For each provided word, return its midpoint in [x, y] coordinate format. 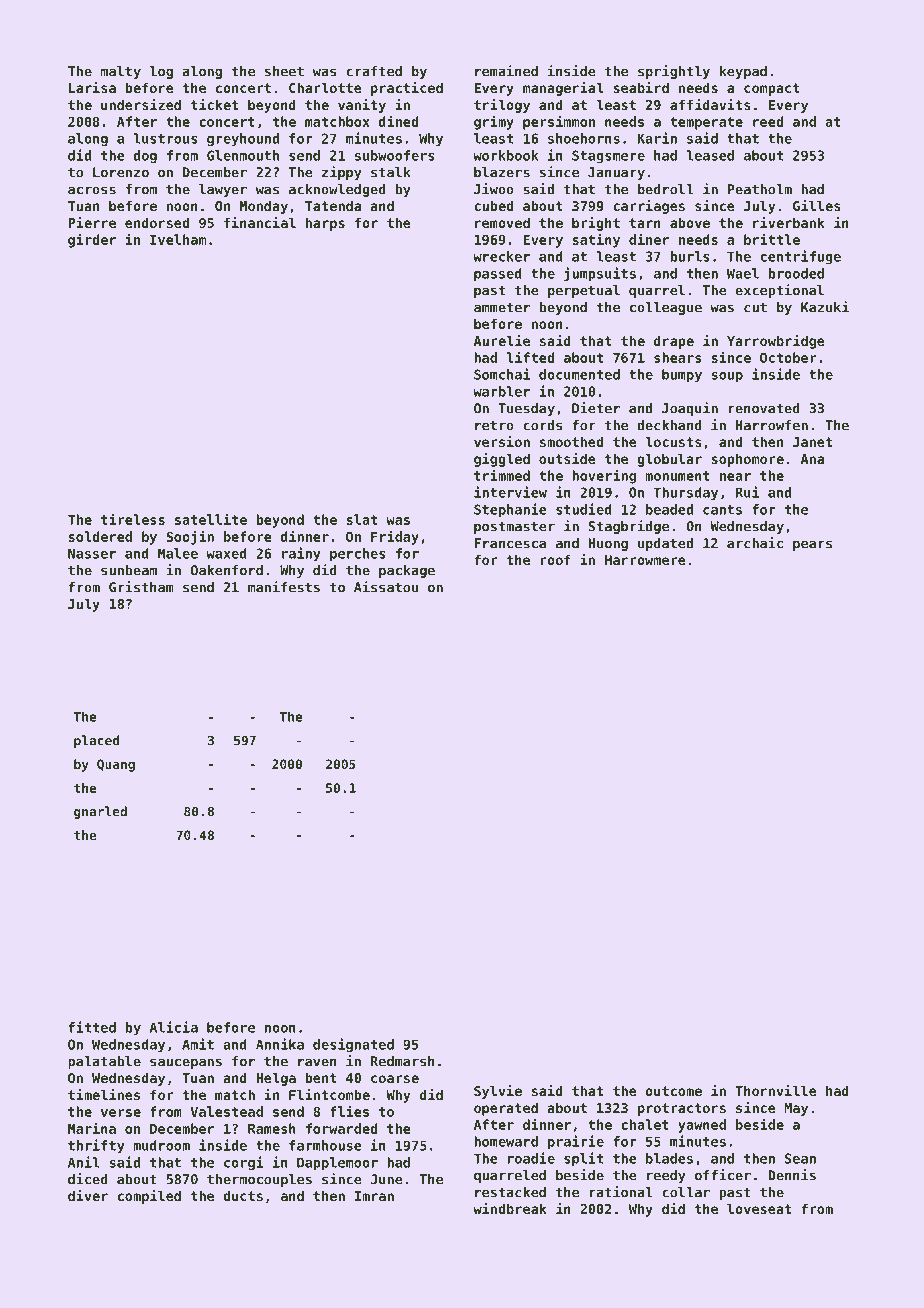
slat [361, 519]
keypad [743, 72]
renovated [764, 408]
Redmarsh [403, 1061]
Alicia [173, 1027]
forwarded [341, 1128]
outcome [673, 1091]
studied [584, 509]
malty [121, 72]
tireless [133, 519]
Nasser [92, 553]
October [788, 357]
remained [506, 71]
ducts [243, 1195]
